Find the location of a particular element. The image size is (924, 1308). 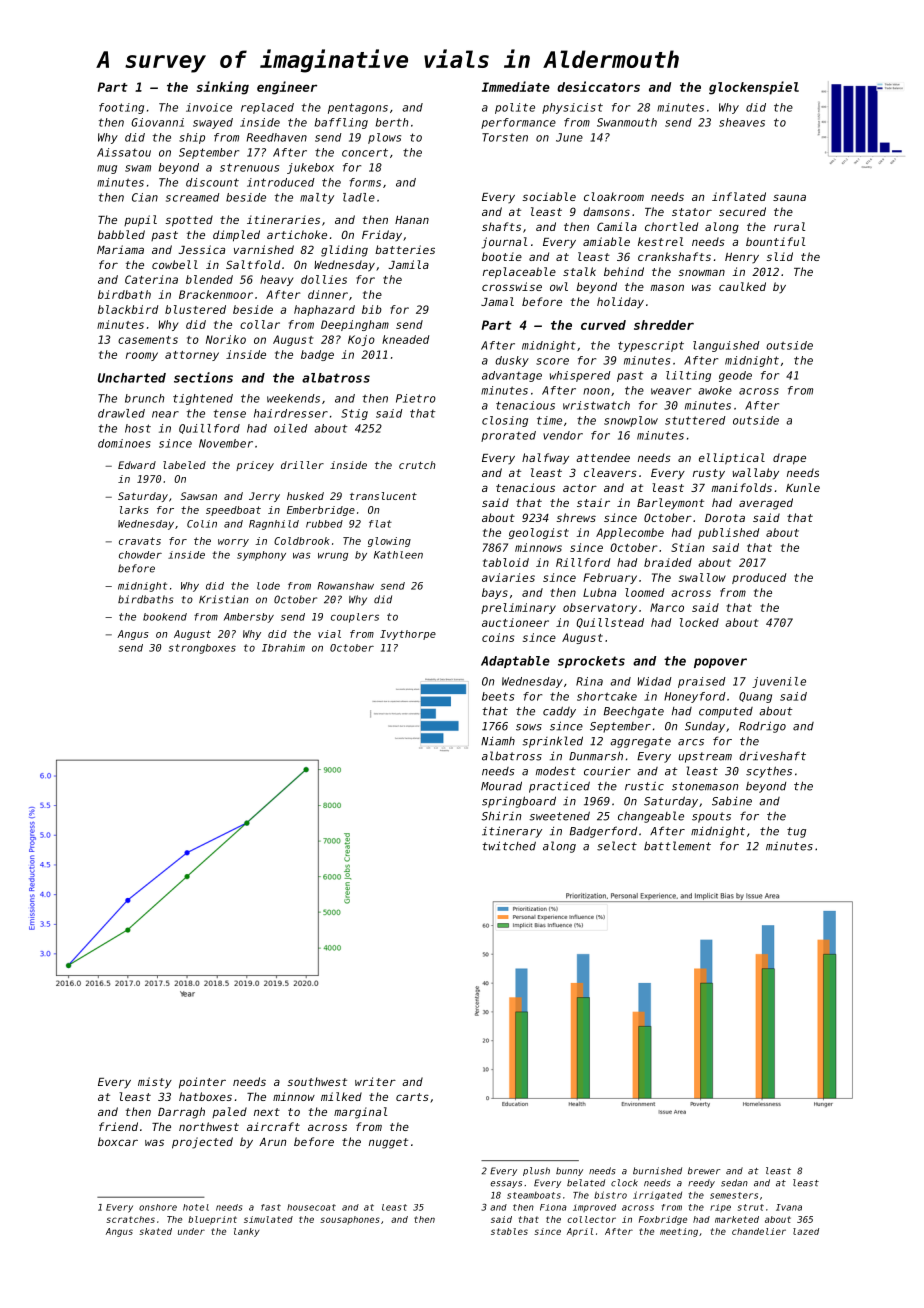

twitched is located at coordinates (509, 846).
